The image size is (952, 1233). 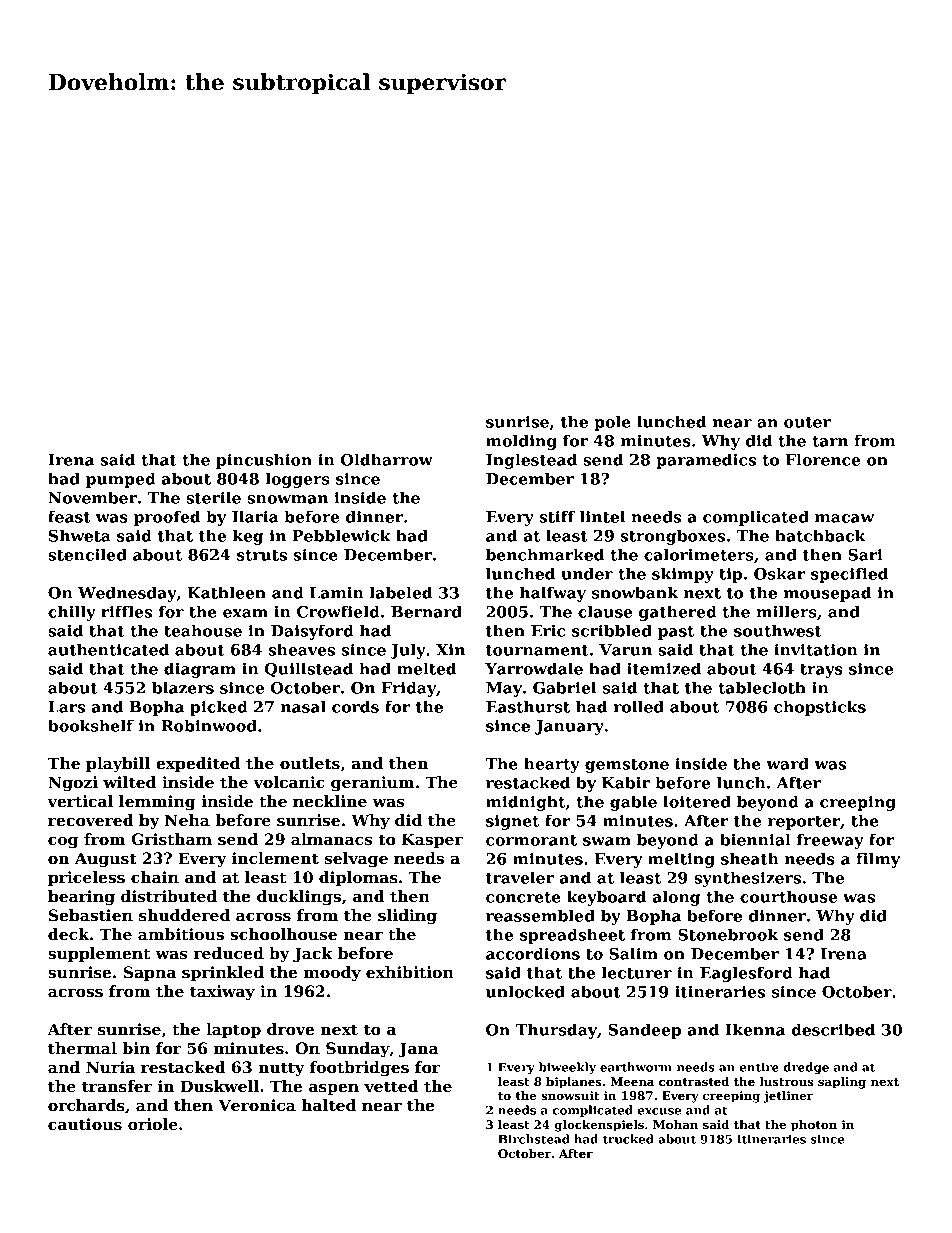 What do you see at coordinates (804, 823) in the screenshot?
I see `reporter` at bounding box center [804, 823].
